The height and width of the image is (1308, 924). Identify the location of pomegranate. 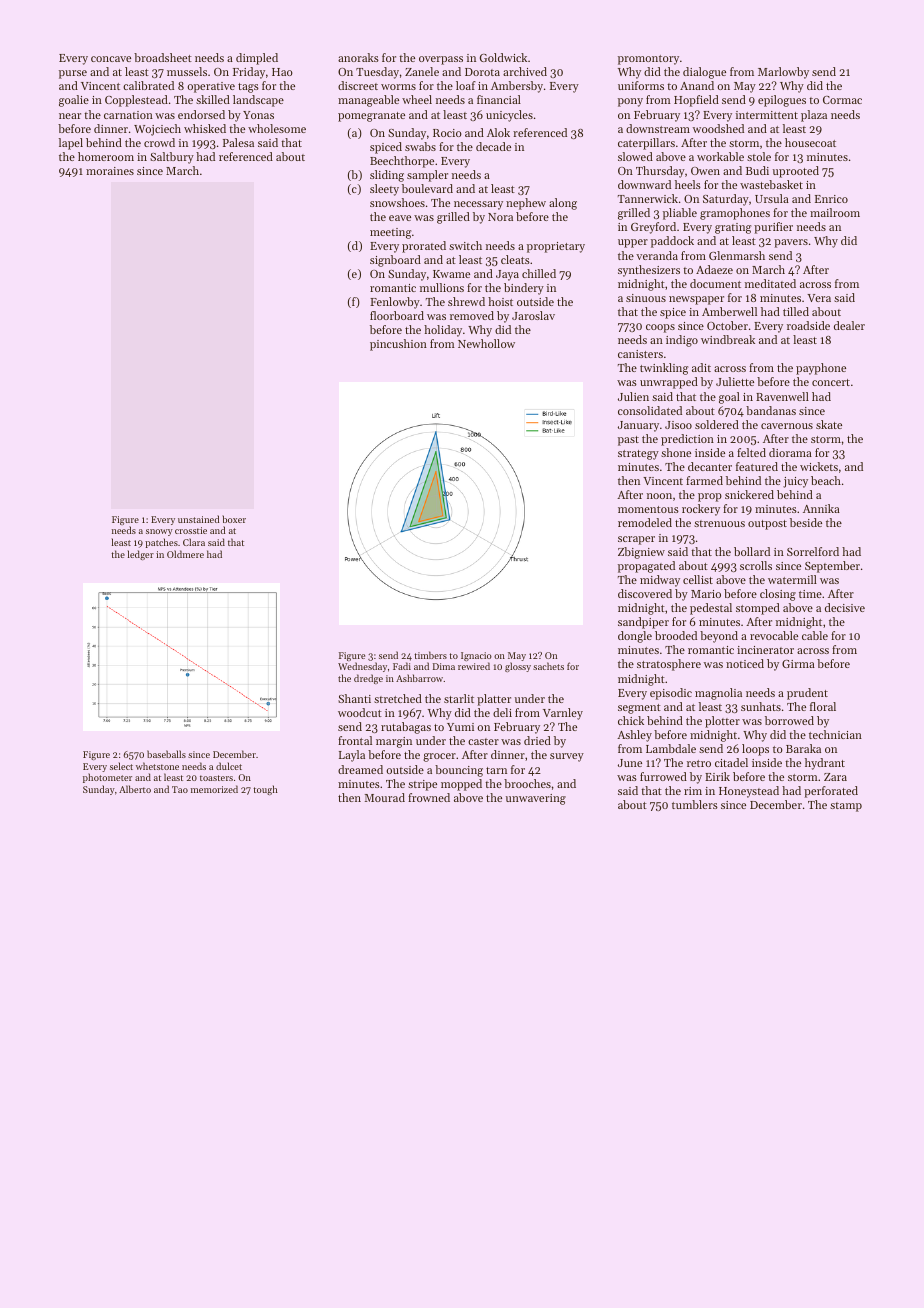
(371, 117).
